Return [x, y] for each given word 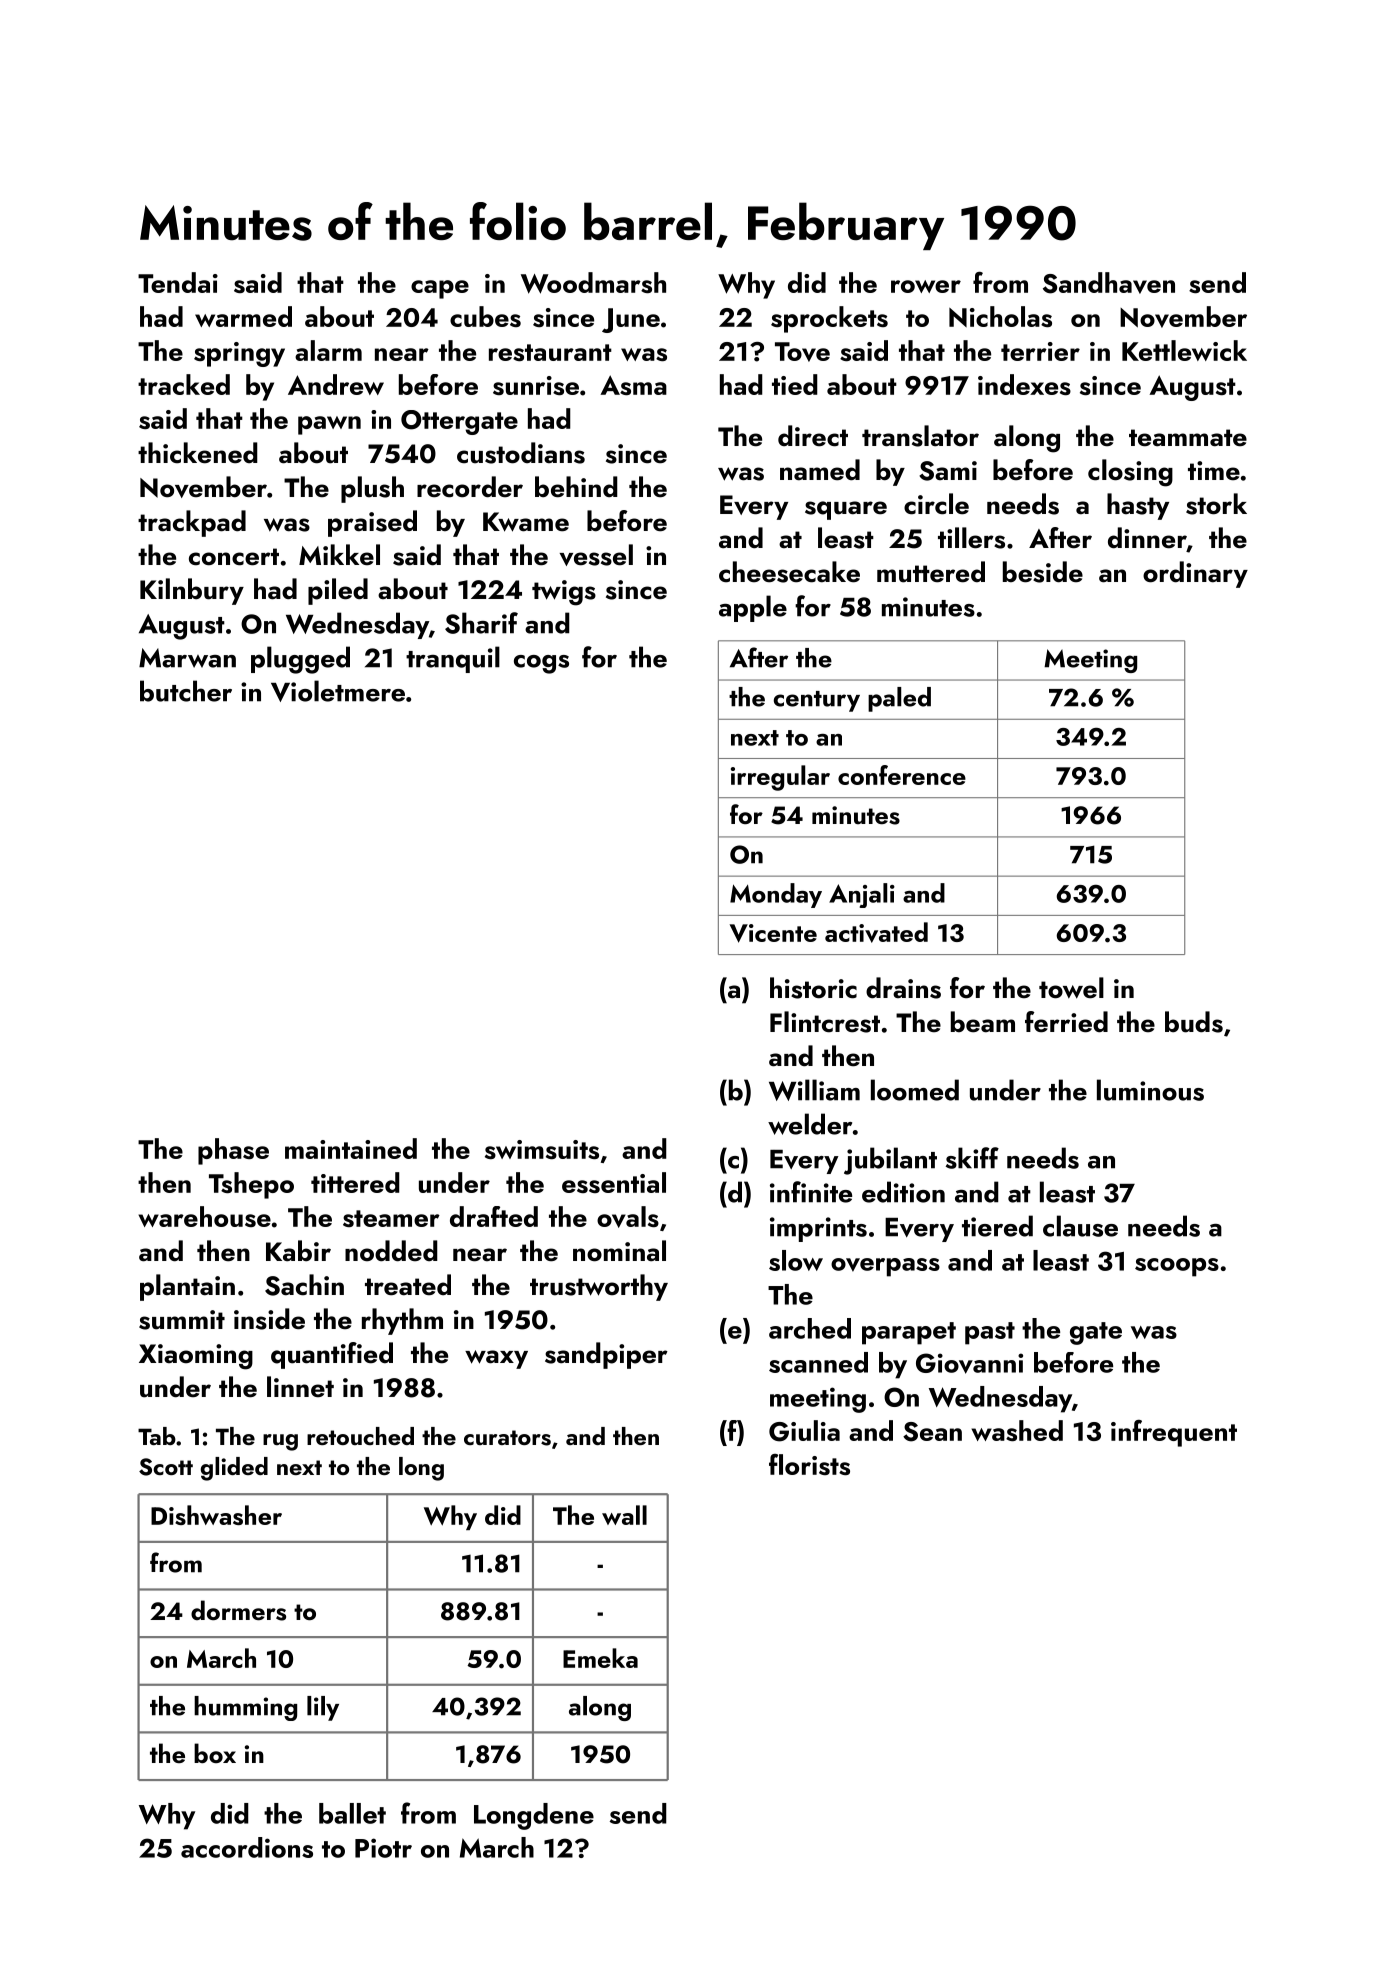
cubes [485, 316]
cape [440, 289]
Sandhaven [1109, 283]
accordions [247, 1847]
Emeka [600, 1658]
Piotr [383, 1848]
